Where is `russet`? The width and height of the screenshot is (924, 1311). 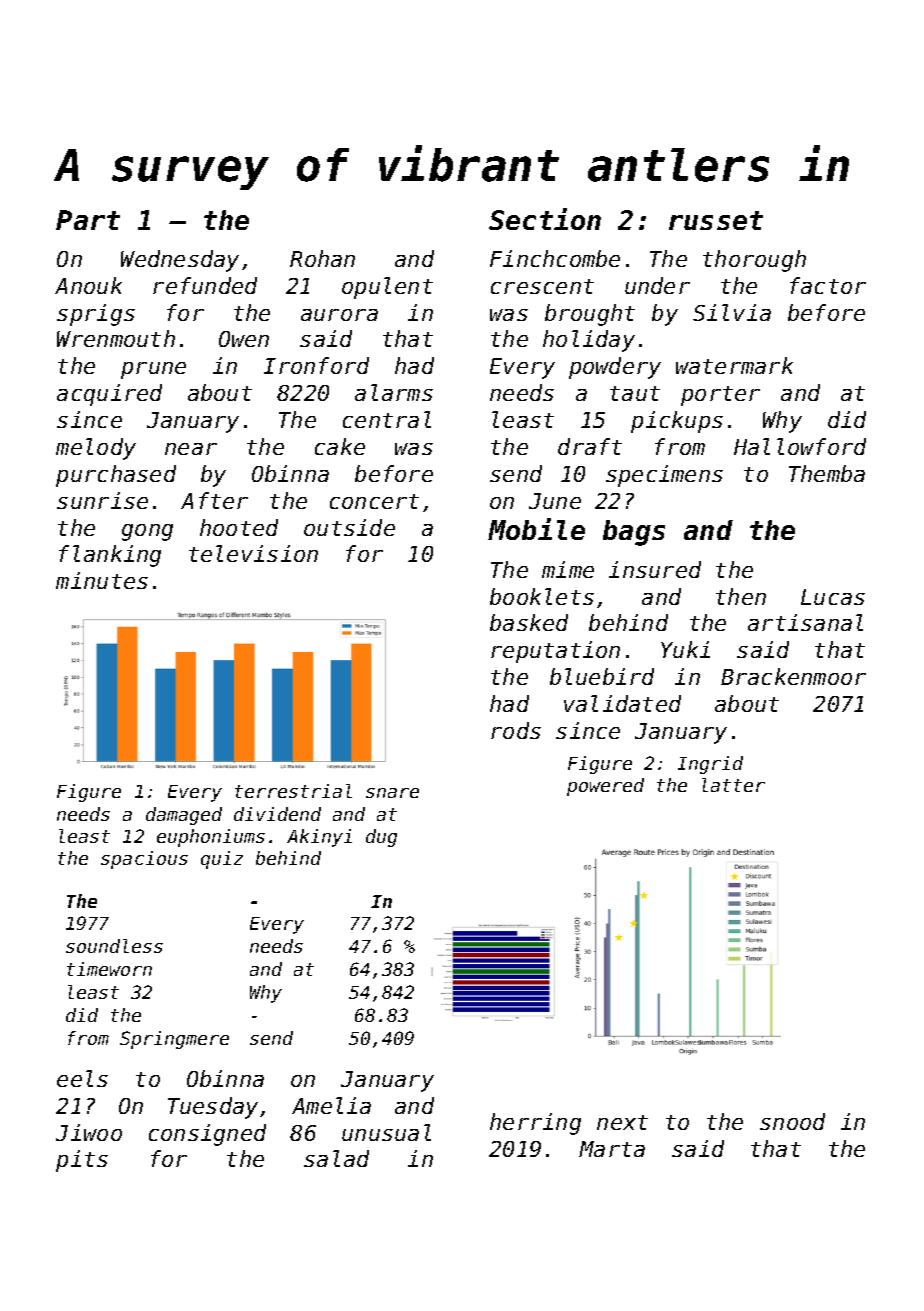 russet is located at coordinates (716, 220).
